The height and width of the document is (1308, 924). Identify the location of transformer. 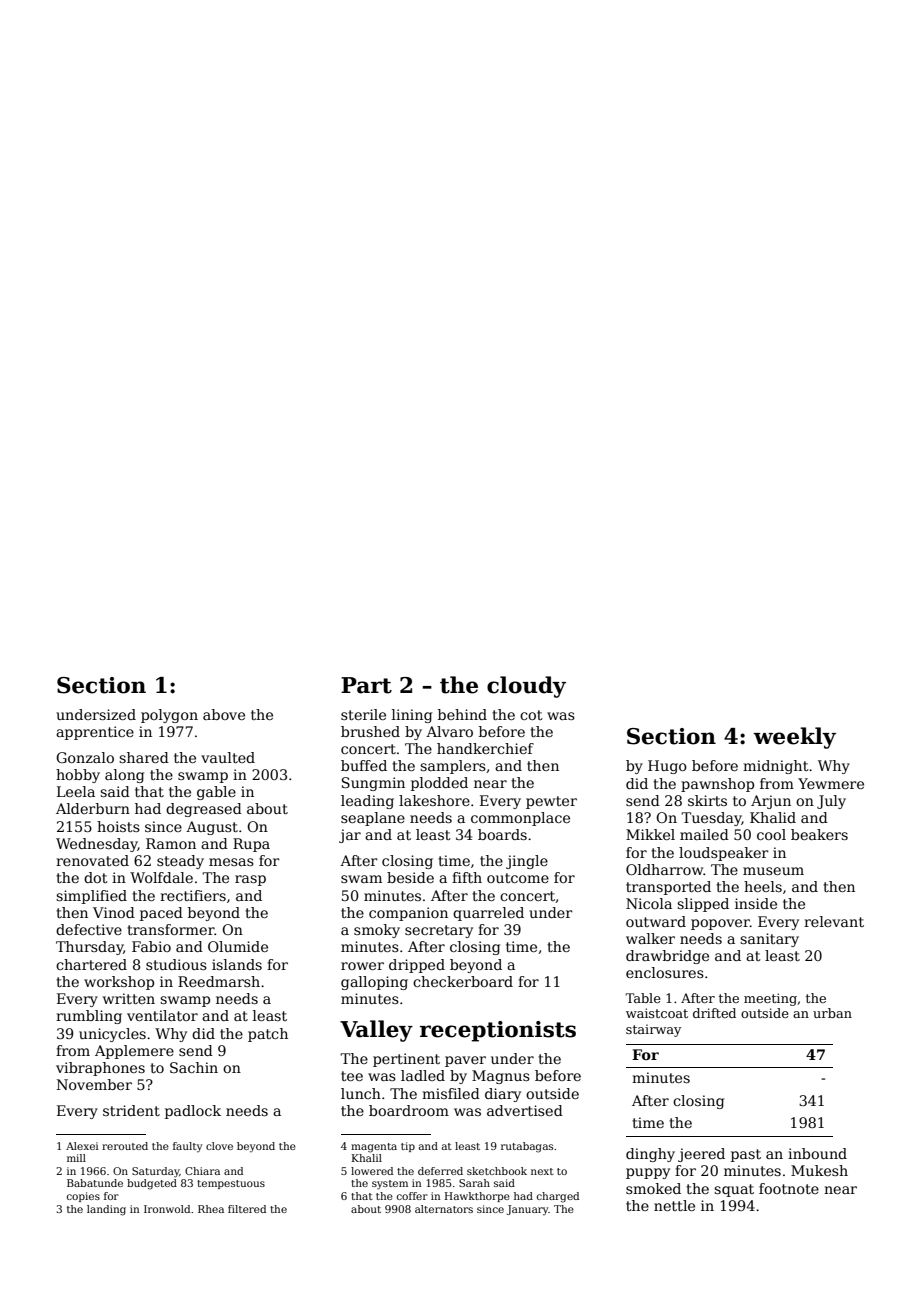
(170, 929).
